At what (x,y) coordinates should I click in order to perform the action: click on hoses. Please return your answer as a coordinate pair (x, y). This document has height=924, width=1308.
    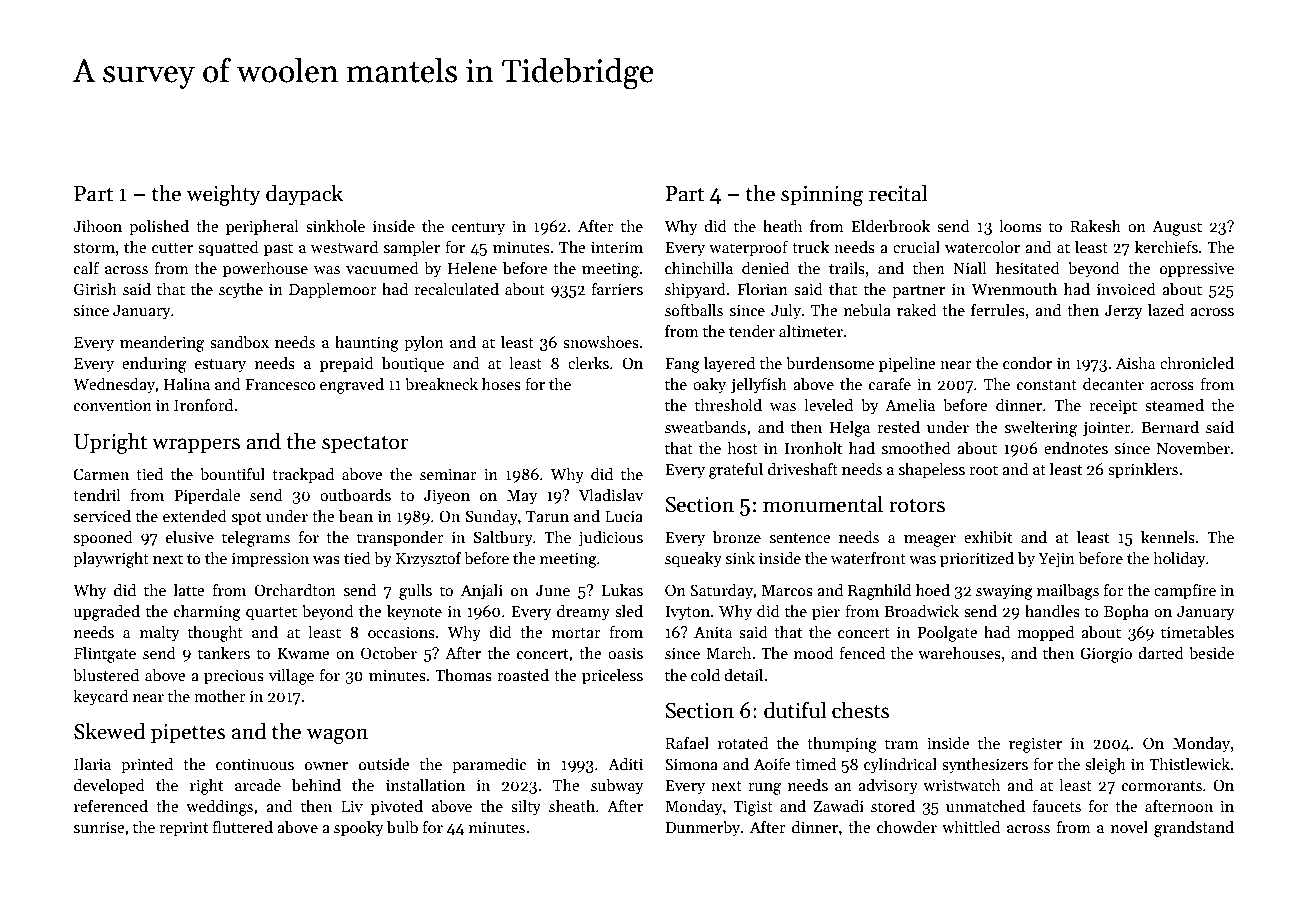
    Looking at the image, I should click on (501, 384).
